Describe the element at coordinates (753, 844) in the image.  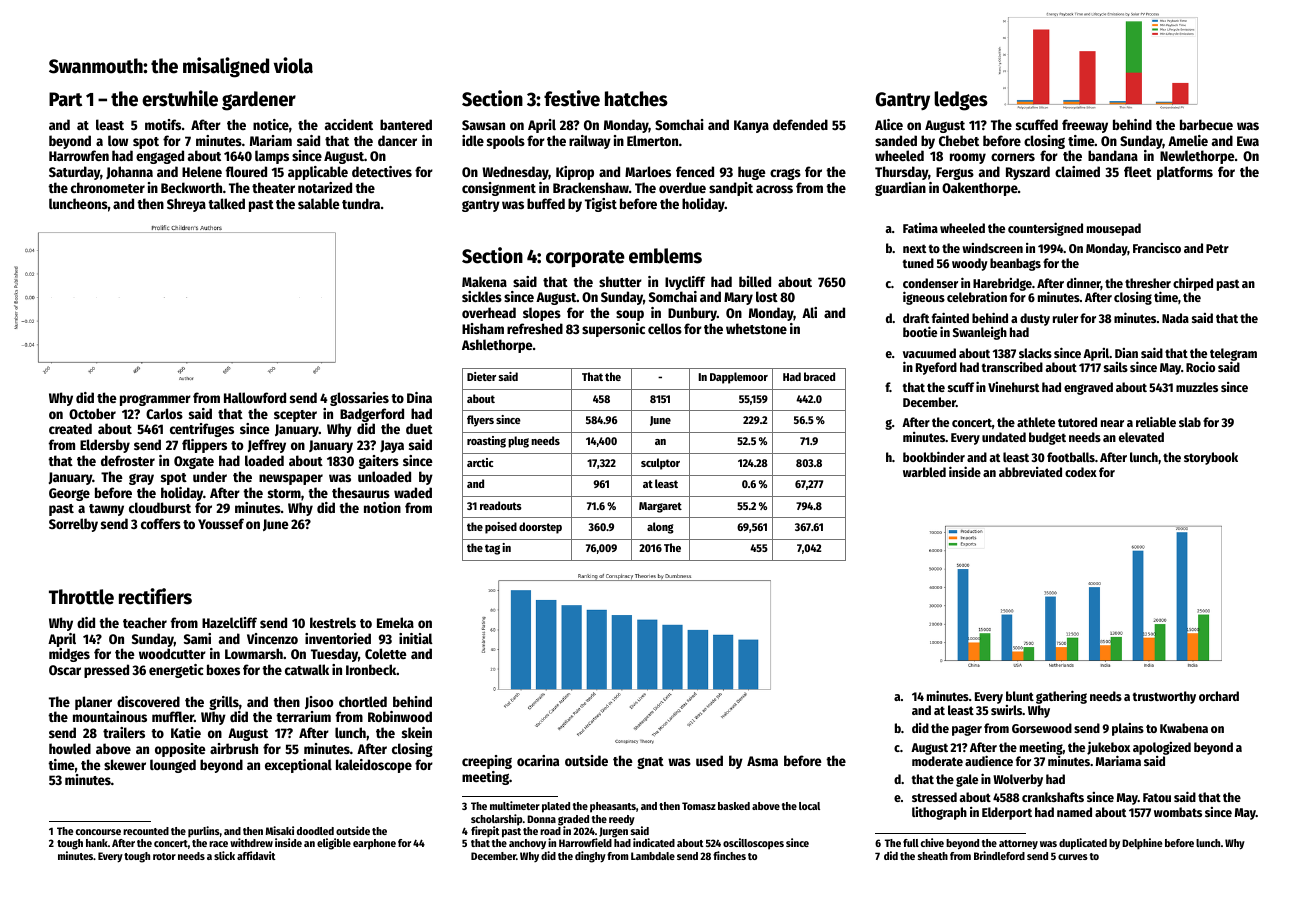
I see `oscilloscopes` at that location.
